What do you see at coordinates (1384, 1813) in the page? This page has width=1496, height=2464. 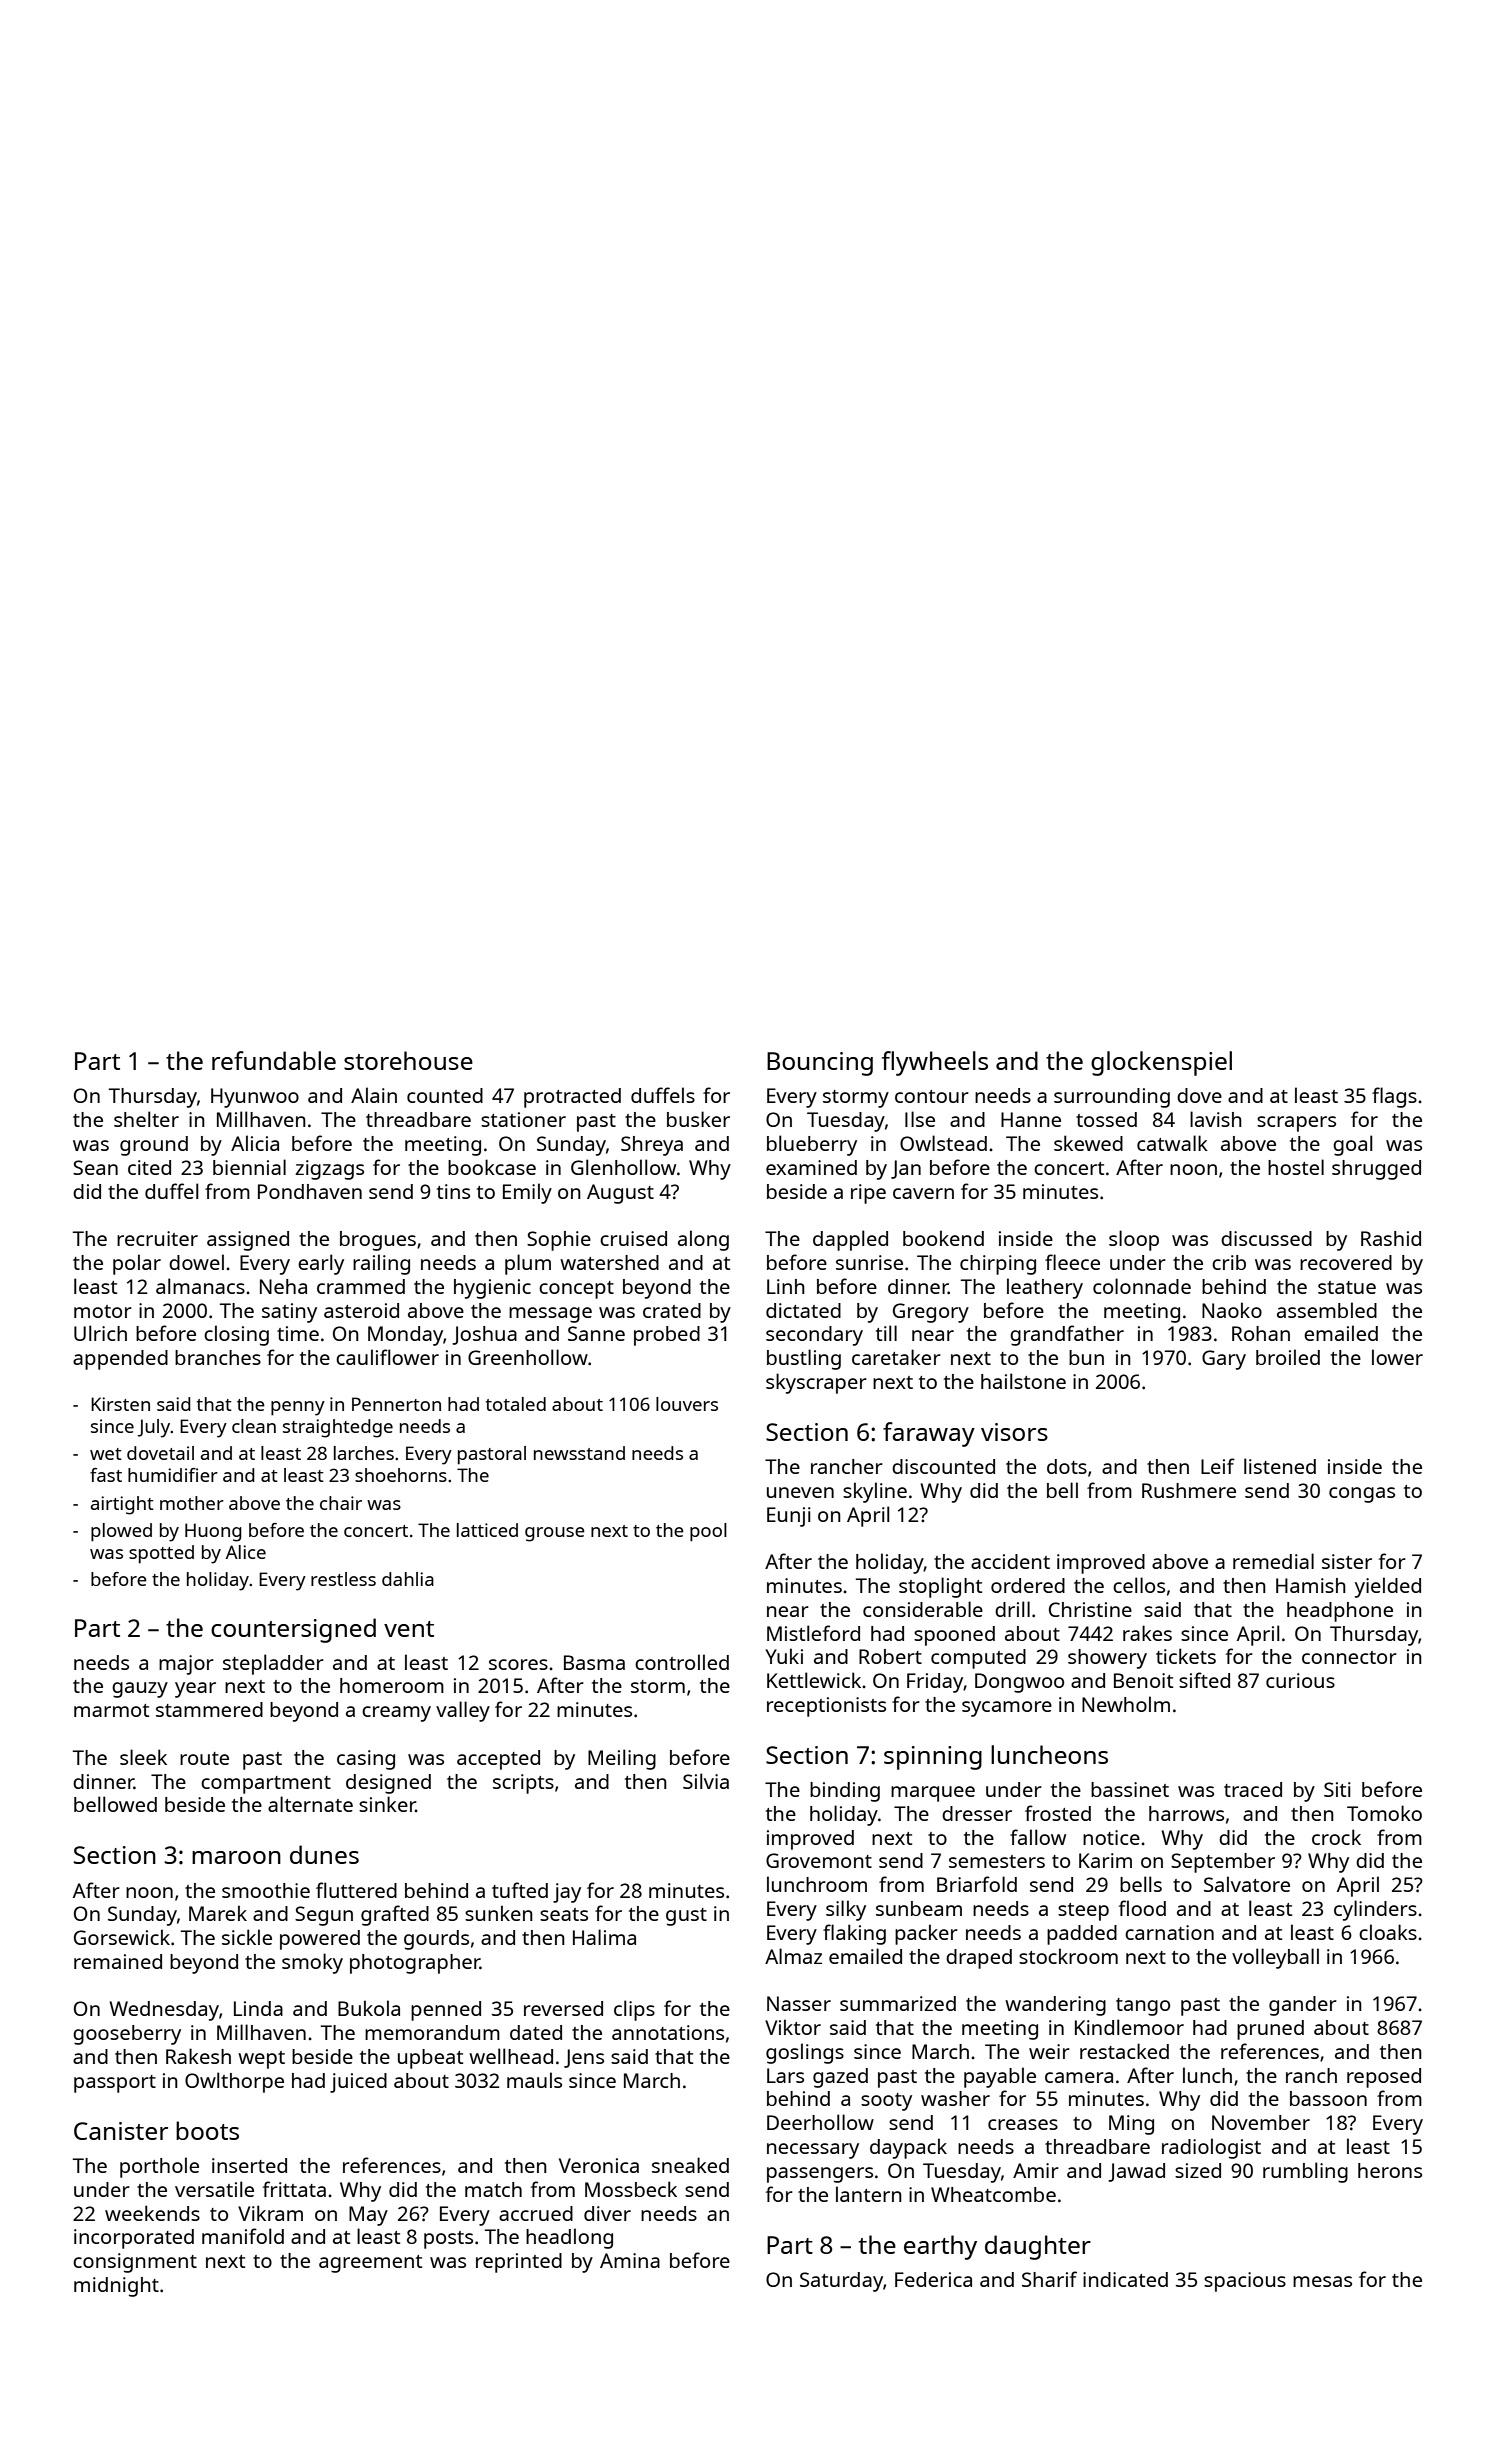 I see `Tomoko` at bounding box center [1384, 1813].
